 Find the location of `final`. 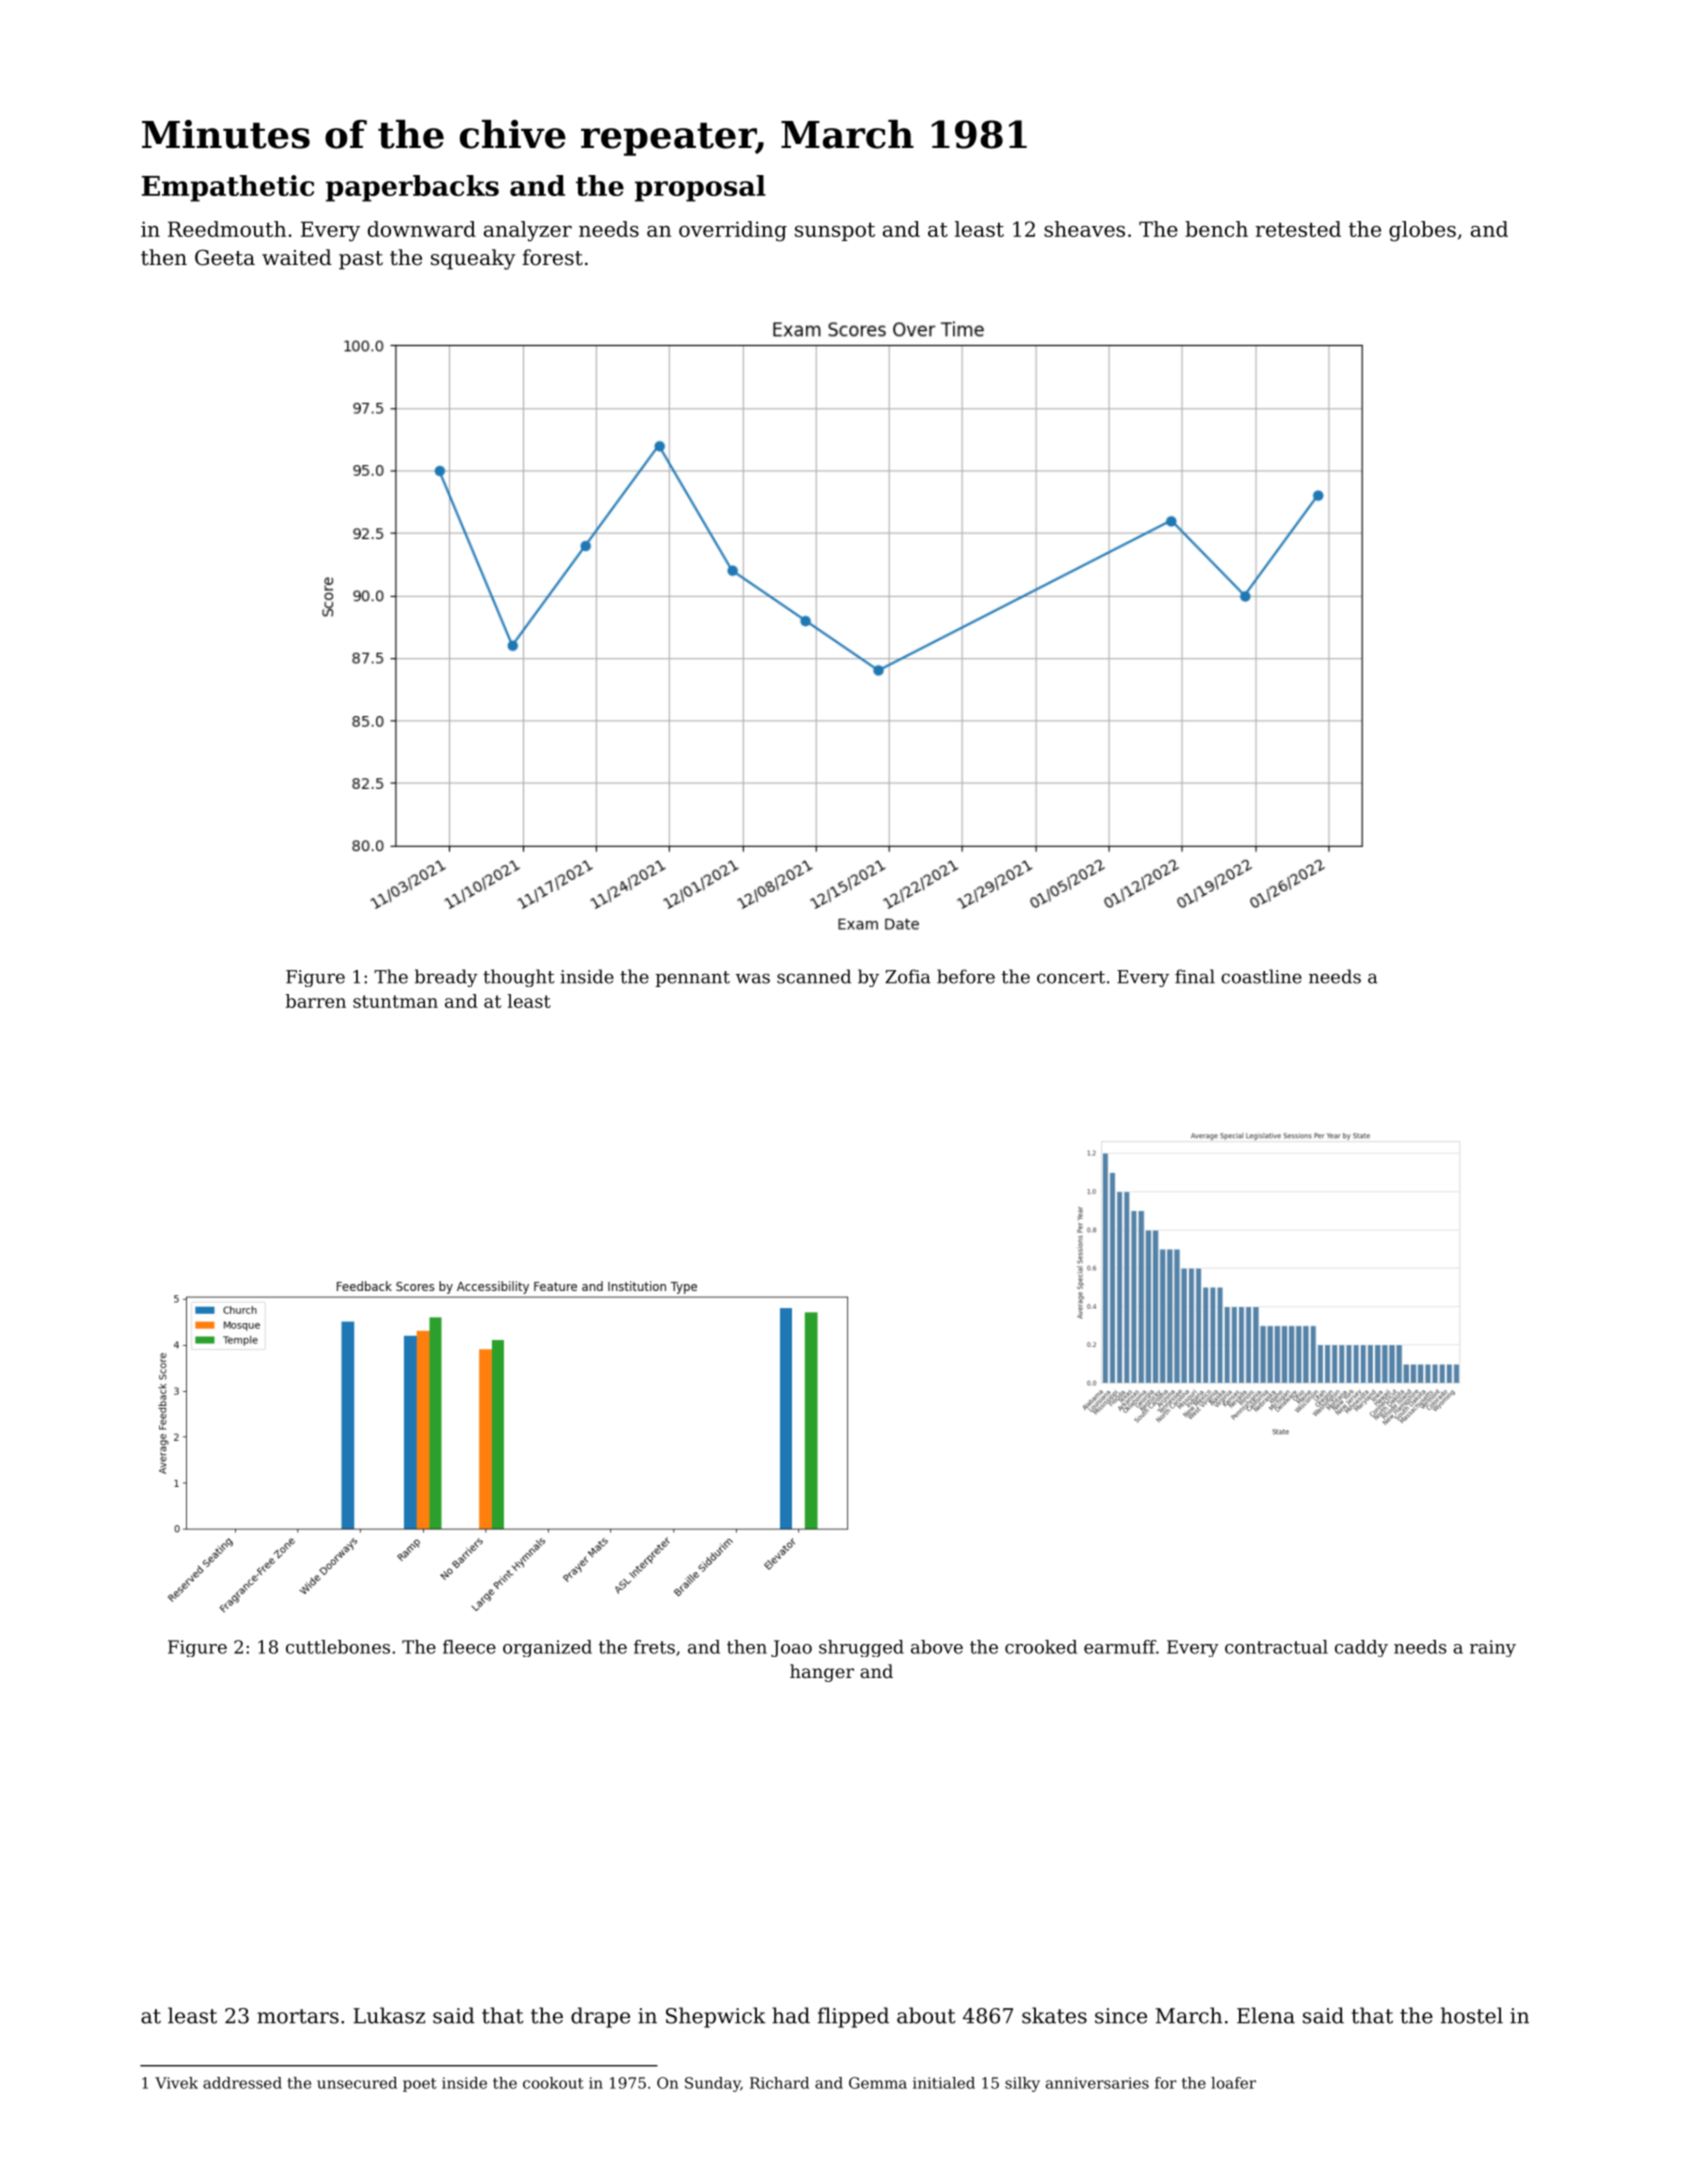

final is located at coordinates (1195, 976).
